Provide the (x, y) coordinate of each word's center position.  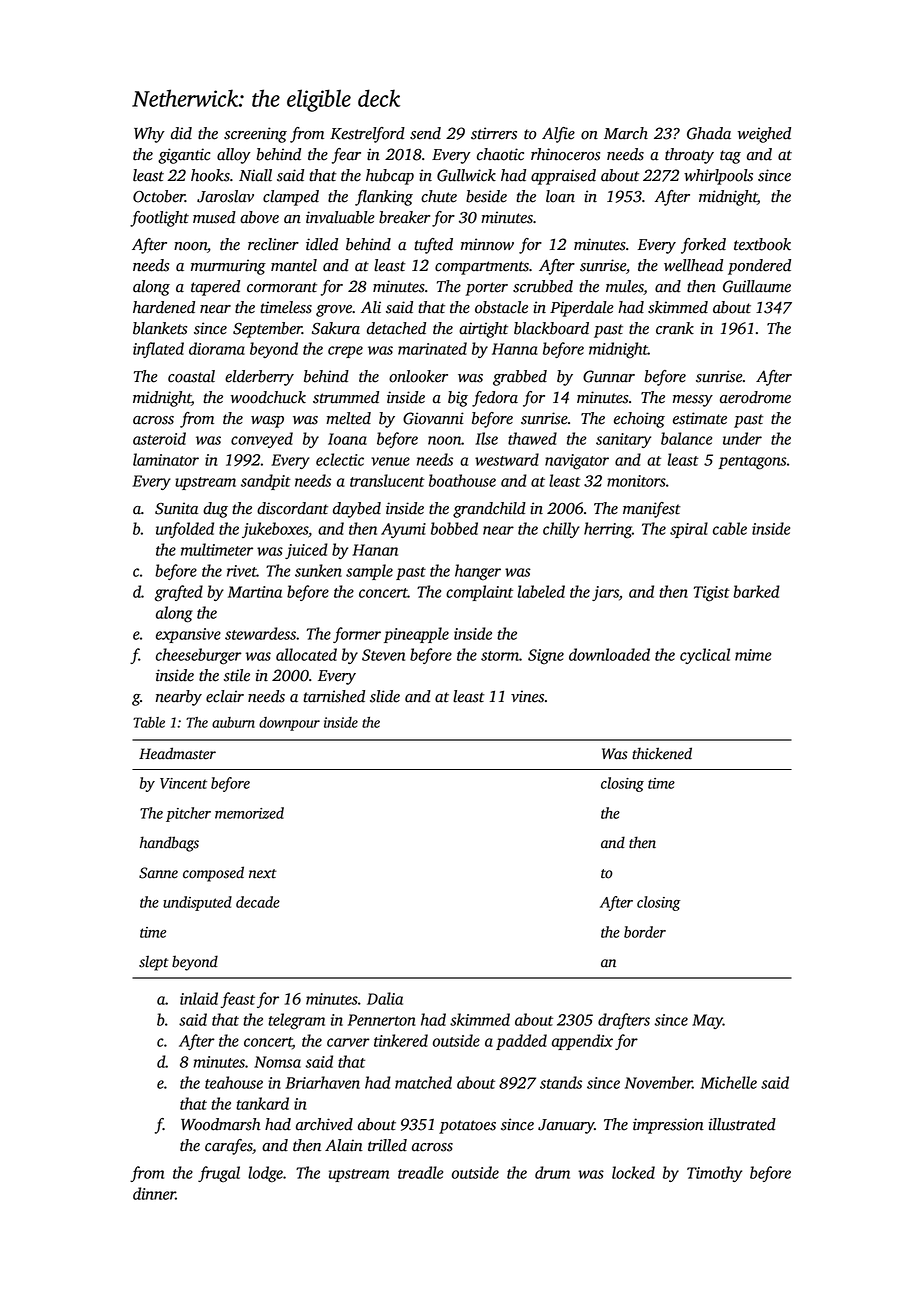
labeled (541, 591)
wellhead (693, 265)
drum (552, 1172)
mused (214, 217)
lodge (265, 1174)
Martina (255, 592)
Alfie (558, 135)
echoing (639, 420)
